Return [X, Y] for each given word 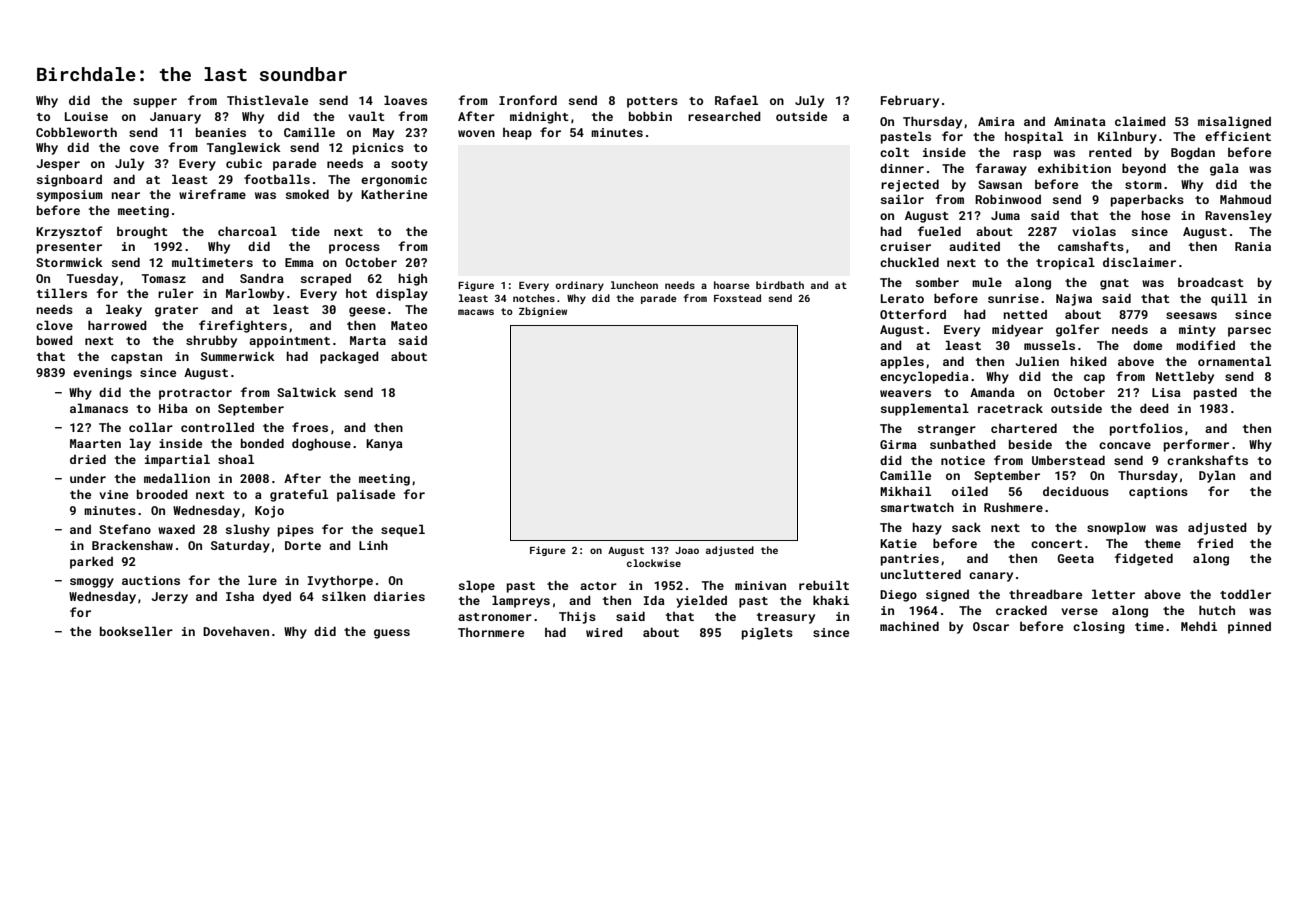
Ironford [528, 100]
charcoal [247, 231]
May [383, 134]
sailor [902, 199]
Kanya [384, 445]
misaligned [1234, 122]
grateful [299, 495]
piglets [767, 633]
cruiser [905, 246]
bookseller [136, 631]
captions [1158, 493]
